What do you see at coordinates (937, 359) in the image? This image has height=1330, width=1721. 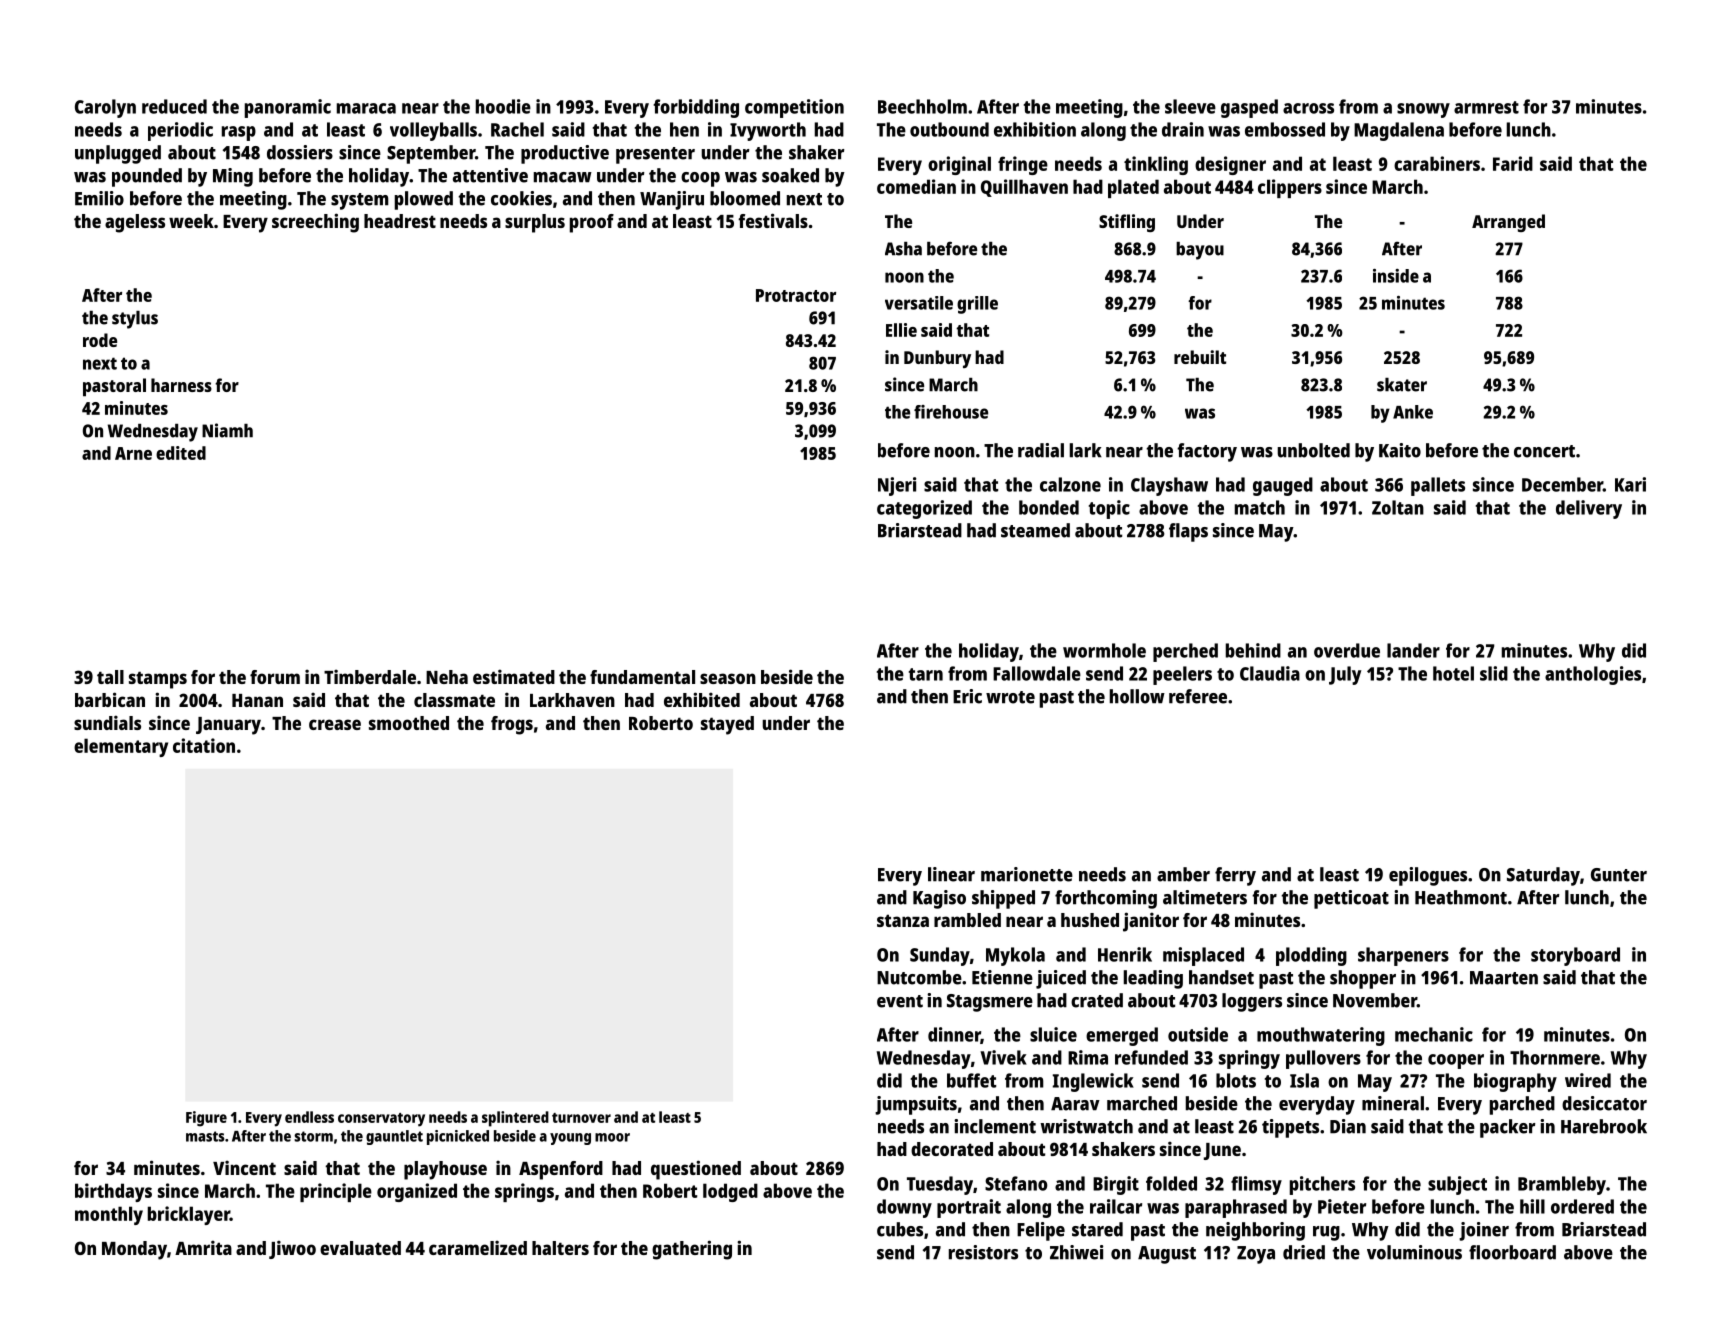 I see `Dunbury` at bounding box center [937, 359].
